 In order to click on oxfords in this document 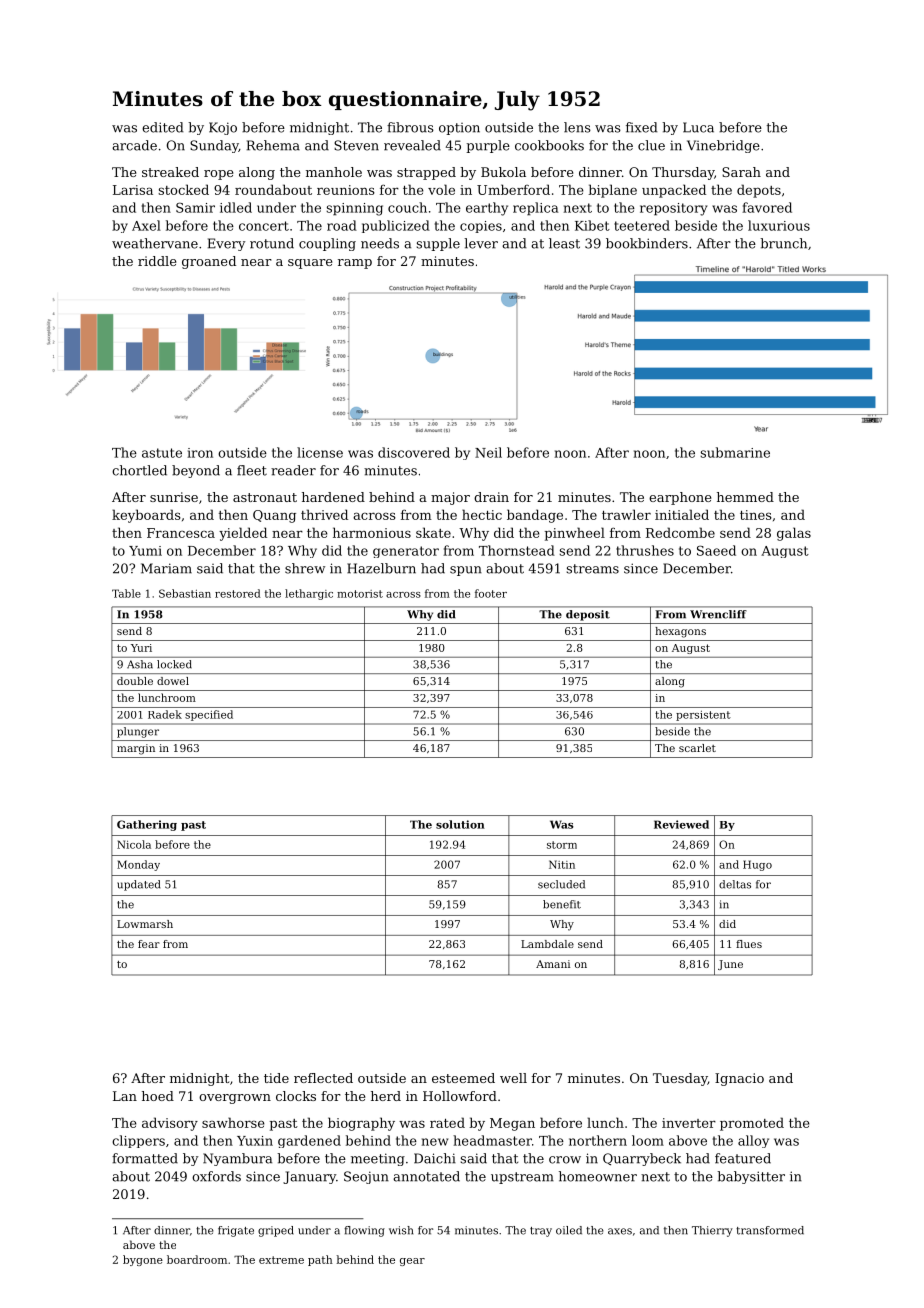, I will do `click(216, 1176)`.
